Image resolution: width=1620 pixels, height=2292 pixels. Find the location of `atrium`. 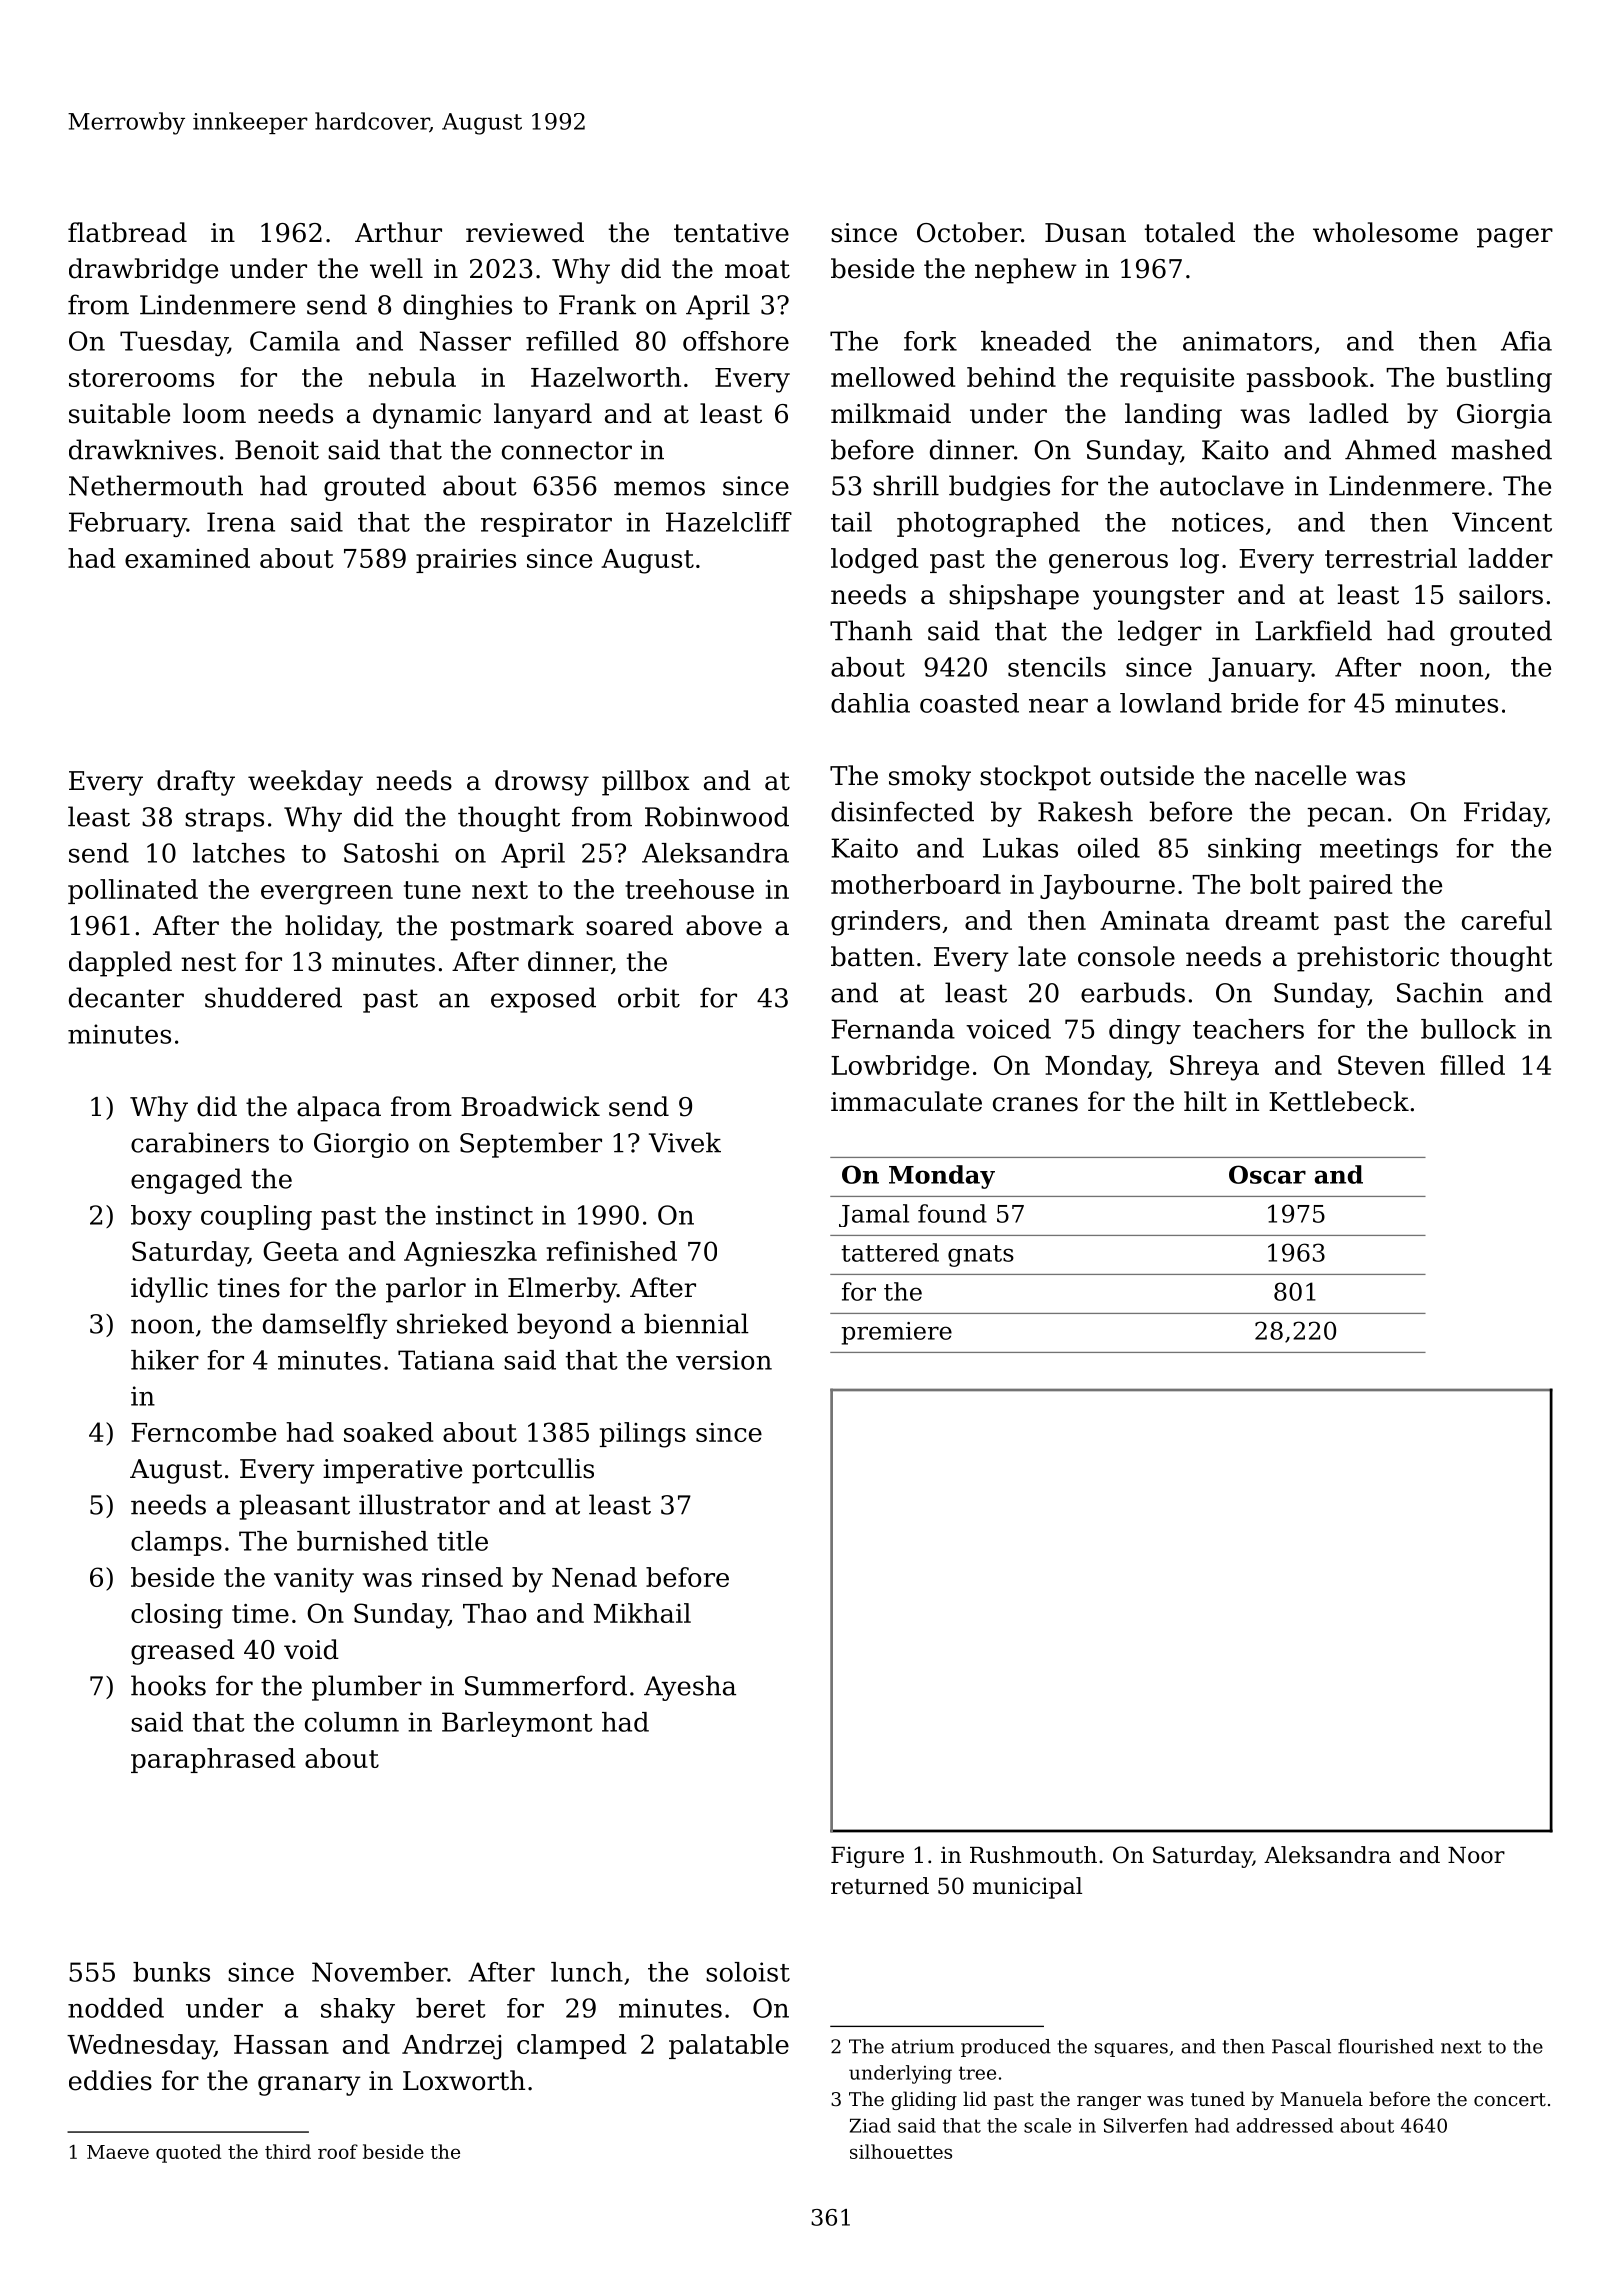

atrium is located at coordinates (922, 2046).
